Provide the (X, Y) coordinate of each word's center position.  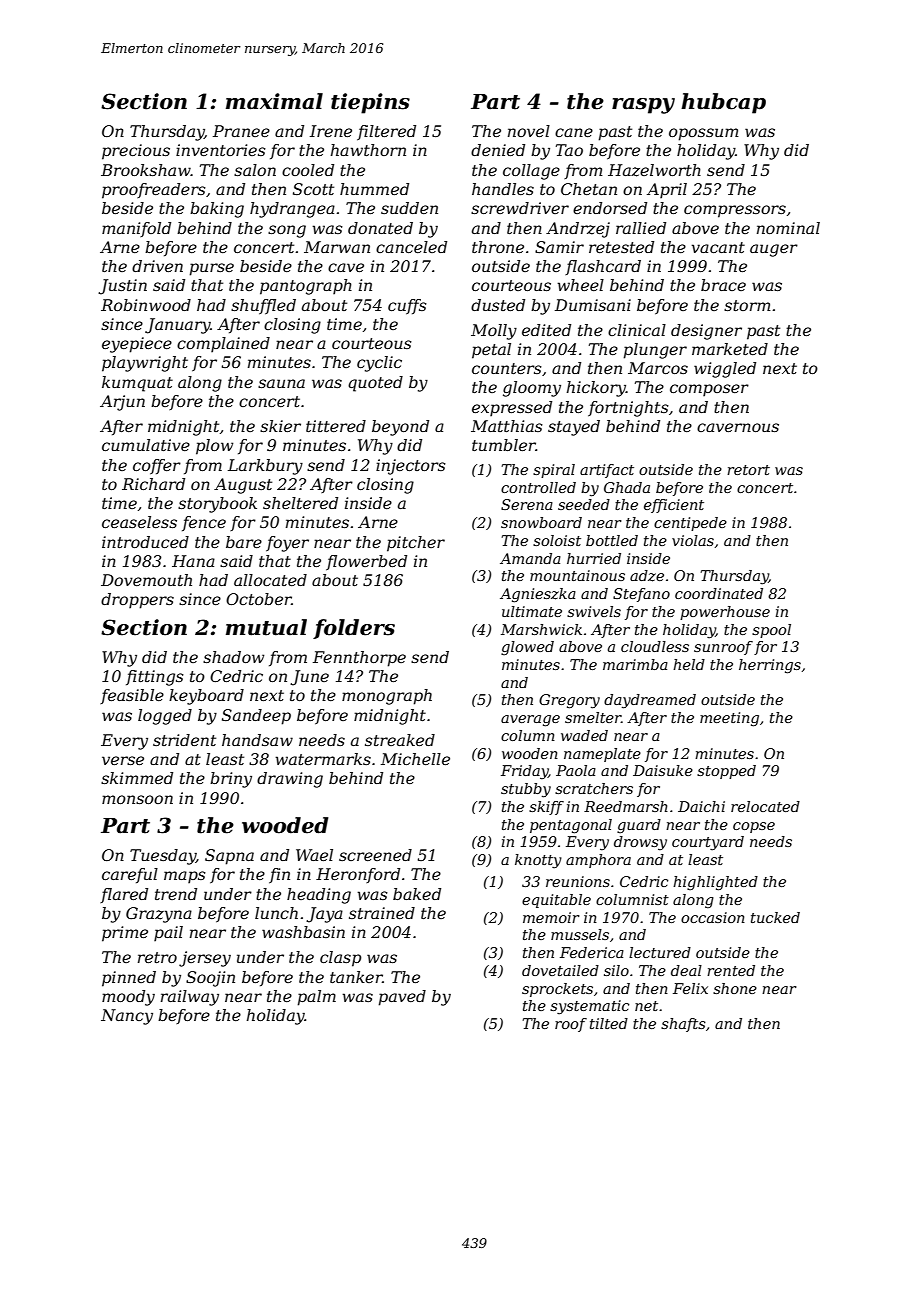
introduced (145, 542)
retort (748, 470)
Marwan (337, 247)
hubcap (723, 103)
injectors (411, 467)
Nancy (127, 1017)
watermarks (323, 759)
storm (747, 305)
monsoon (137, 799)
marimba (635, 664)
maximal (274, 101)
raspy (643, 106)
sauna (281, 383)
